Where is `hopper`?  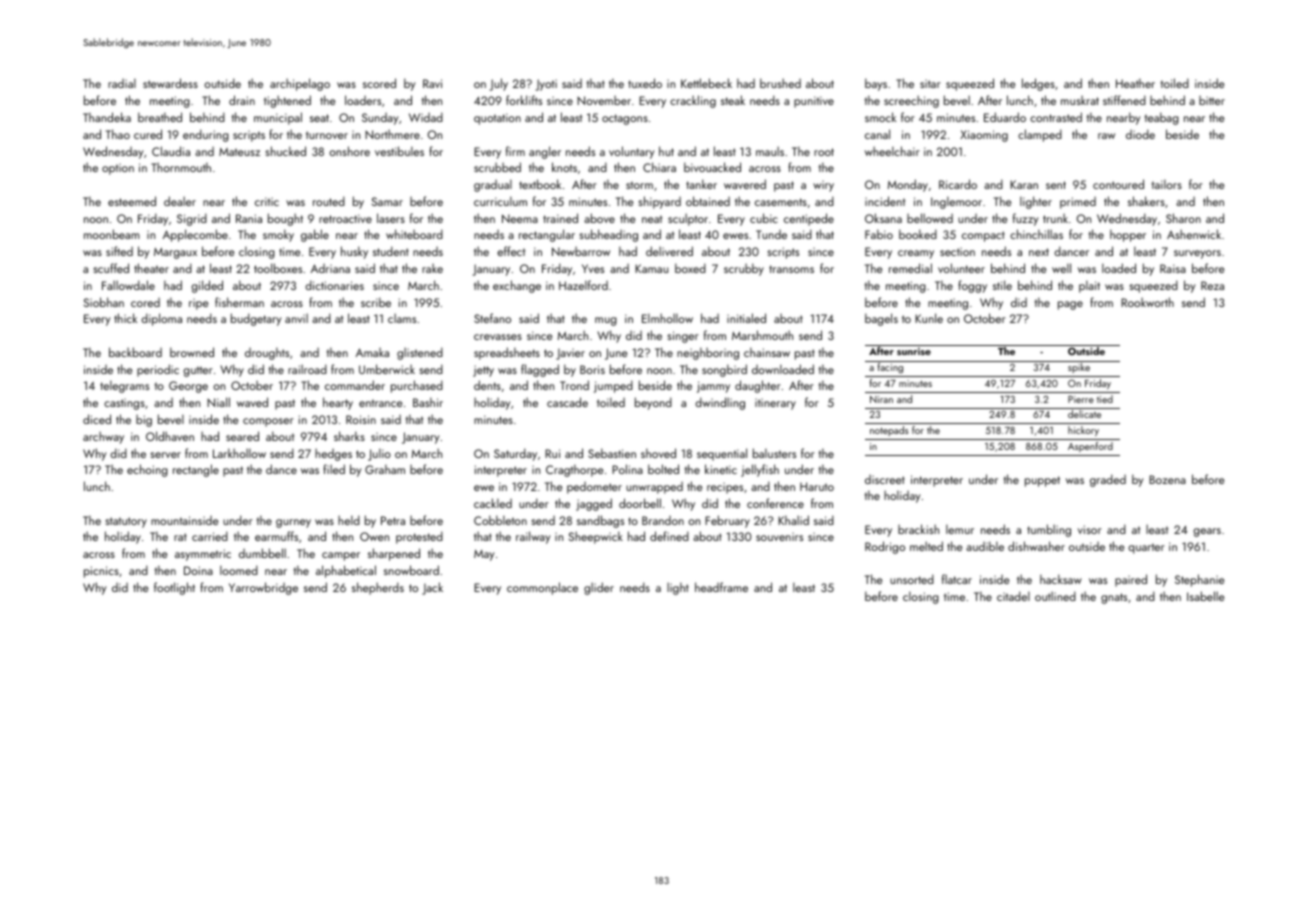
hopper is located at coordinates (1128, 235).
